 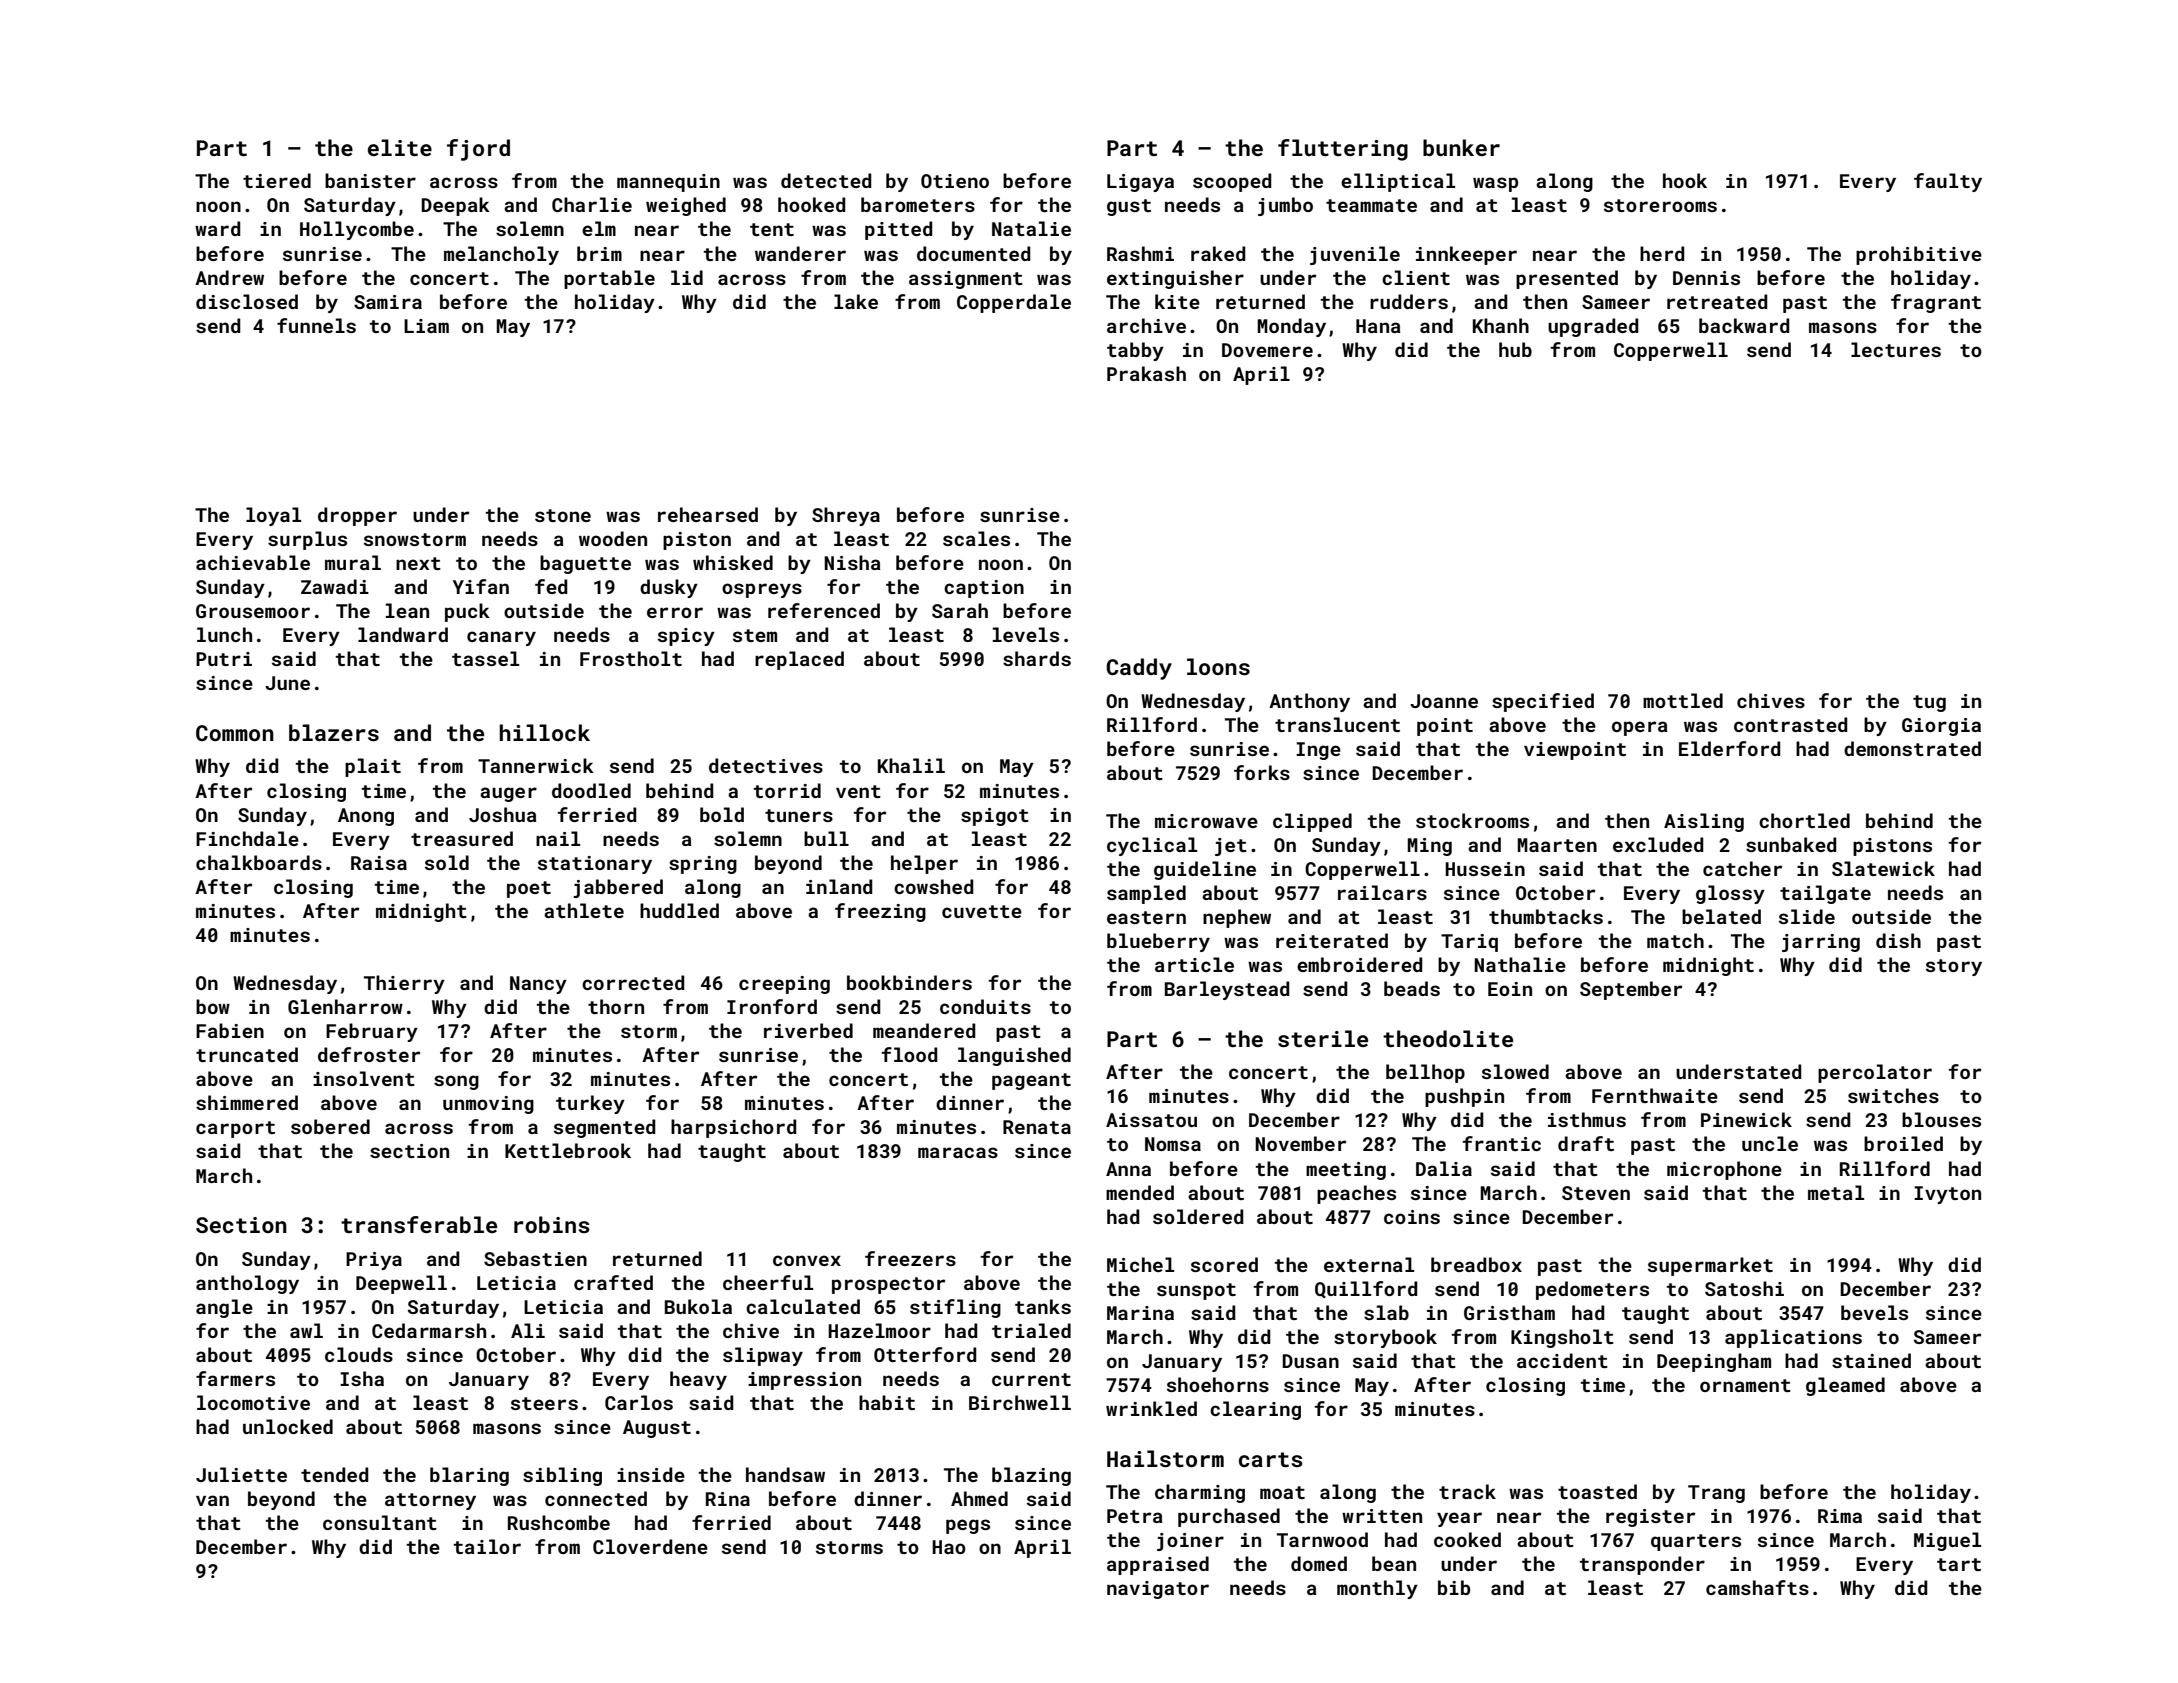 What do you see at coordinates (1031, 1476) in the document?
I see `blazing` at bounding box center [1031, 1476].
